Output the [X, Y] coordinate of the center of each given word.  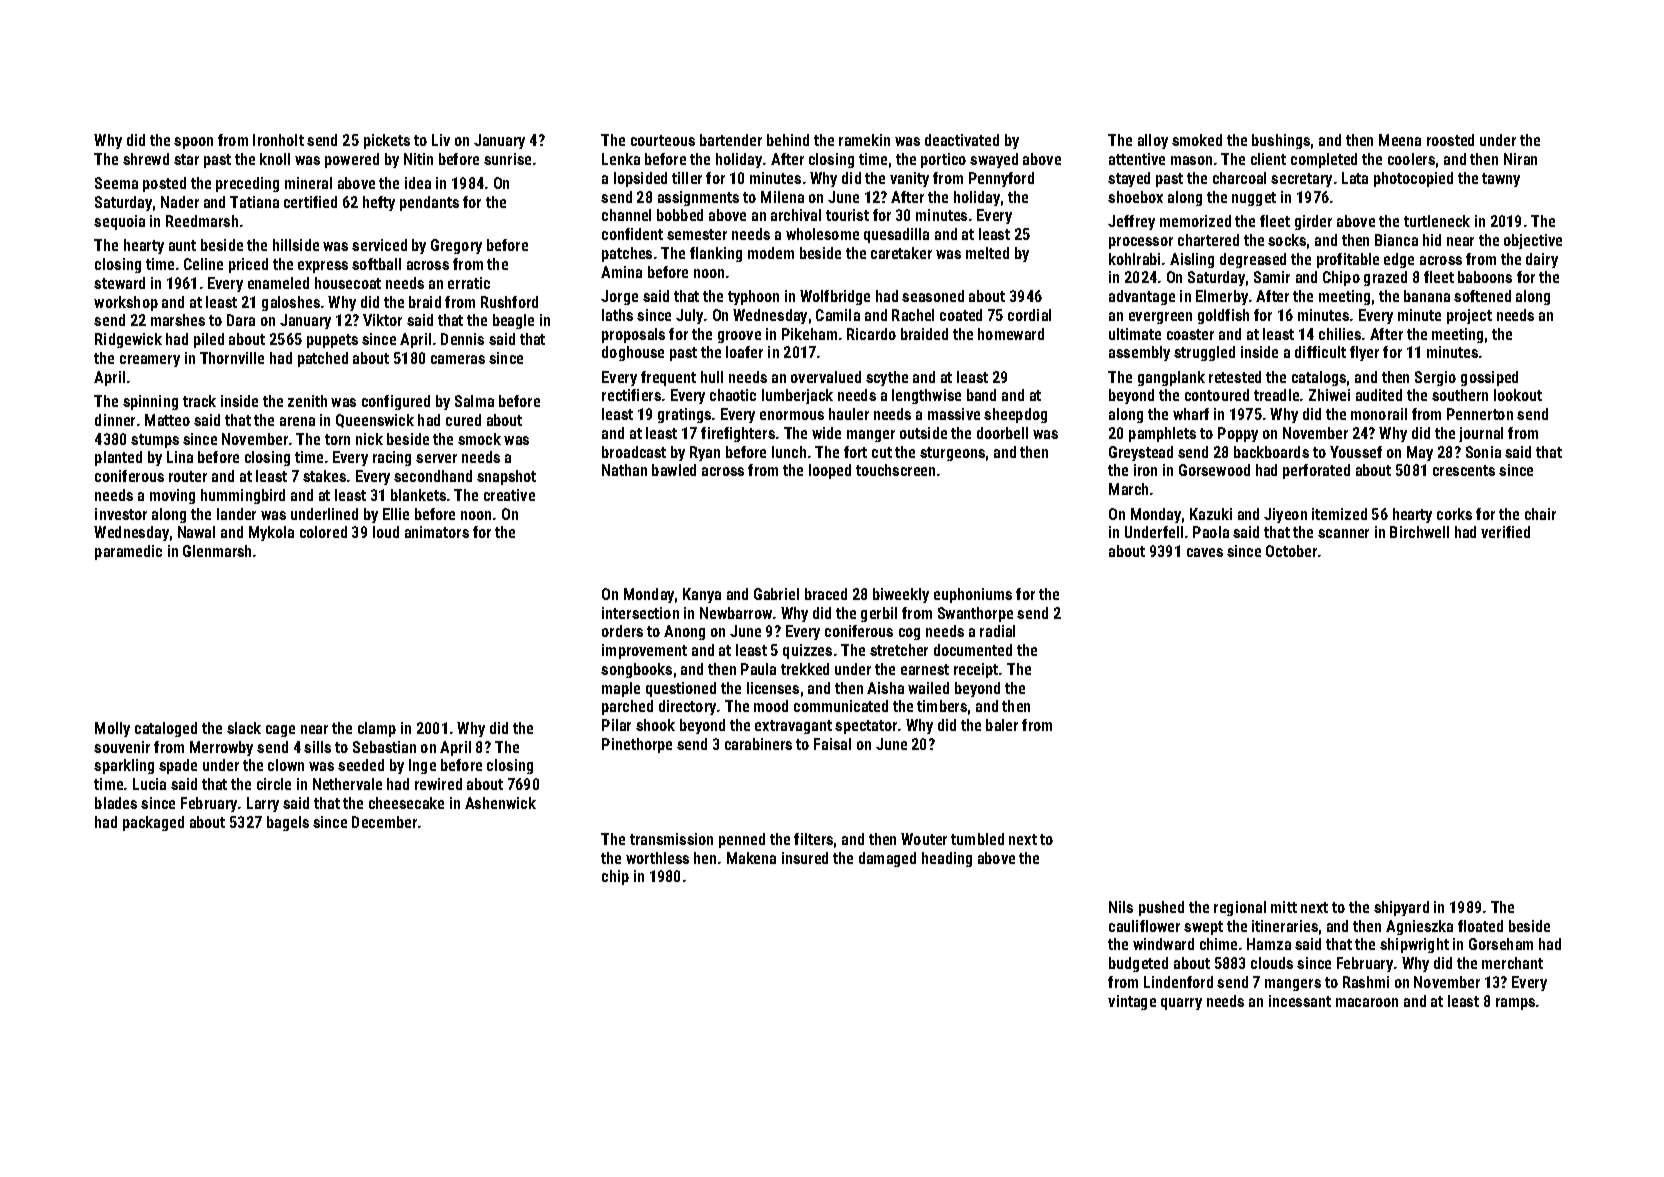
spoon [193, 143]
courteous [663, 140]
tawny [1501, 180]
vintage [1132, 1002]
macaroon [1367, 1002]
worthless [657, 858]
